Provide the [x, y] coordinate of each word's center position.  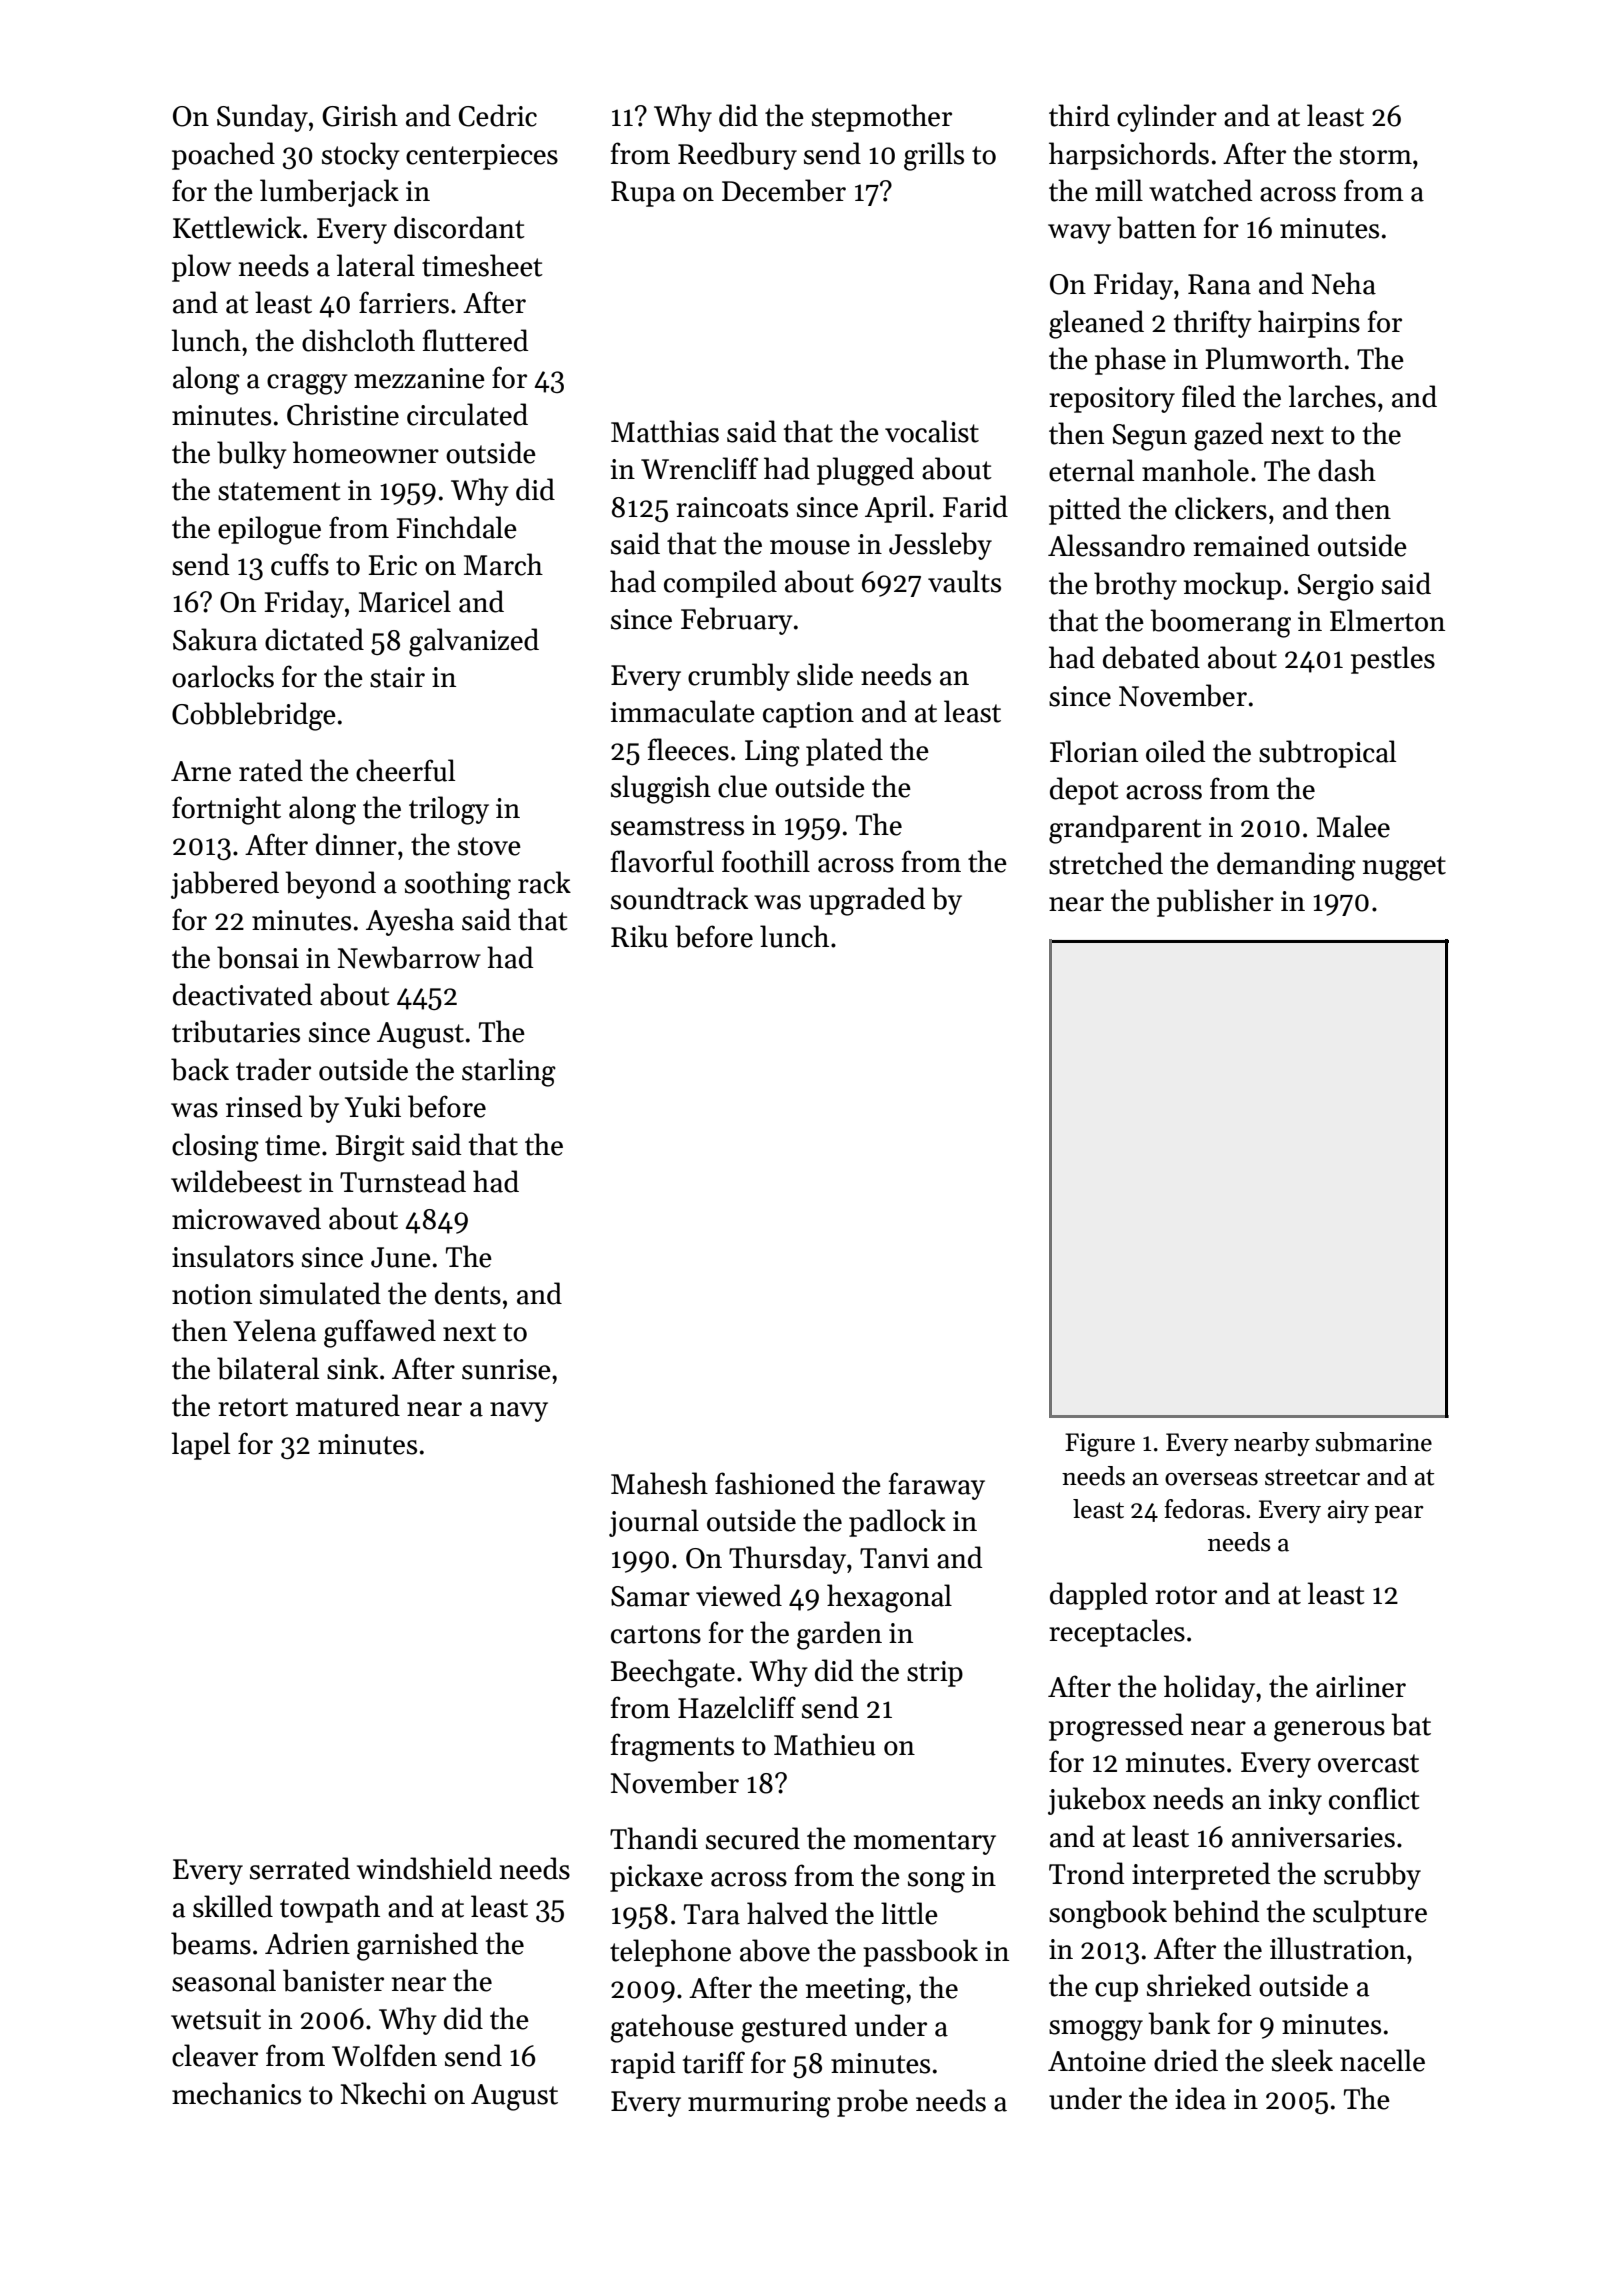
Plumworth [1274, 358]
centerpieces [482, 157]
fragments [672, 1747]
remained [1251, 545]
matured [348, 1405]
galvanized [474, 642]
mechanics [236, 2093]
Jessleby [940, 546]
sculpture [1370, 1914]
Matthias [665, 431]
